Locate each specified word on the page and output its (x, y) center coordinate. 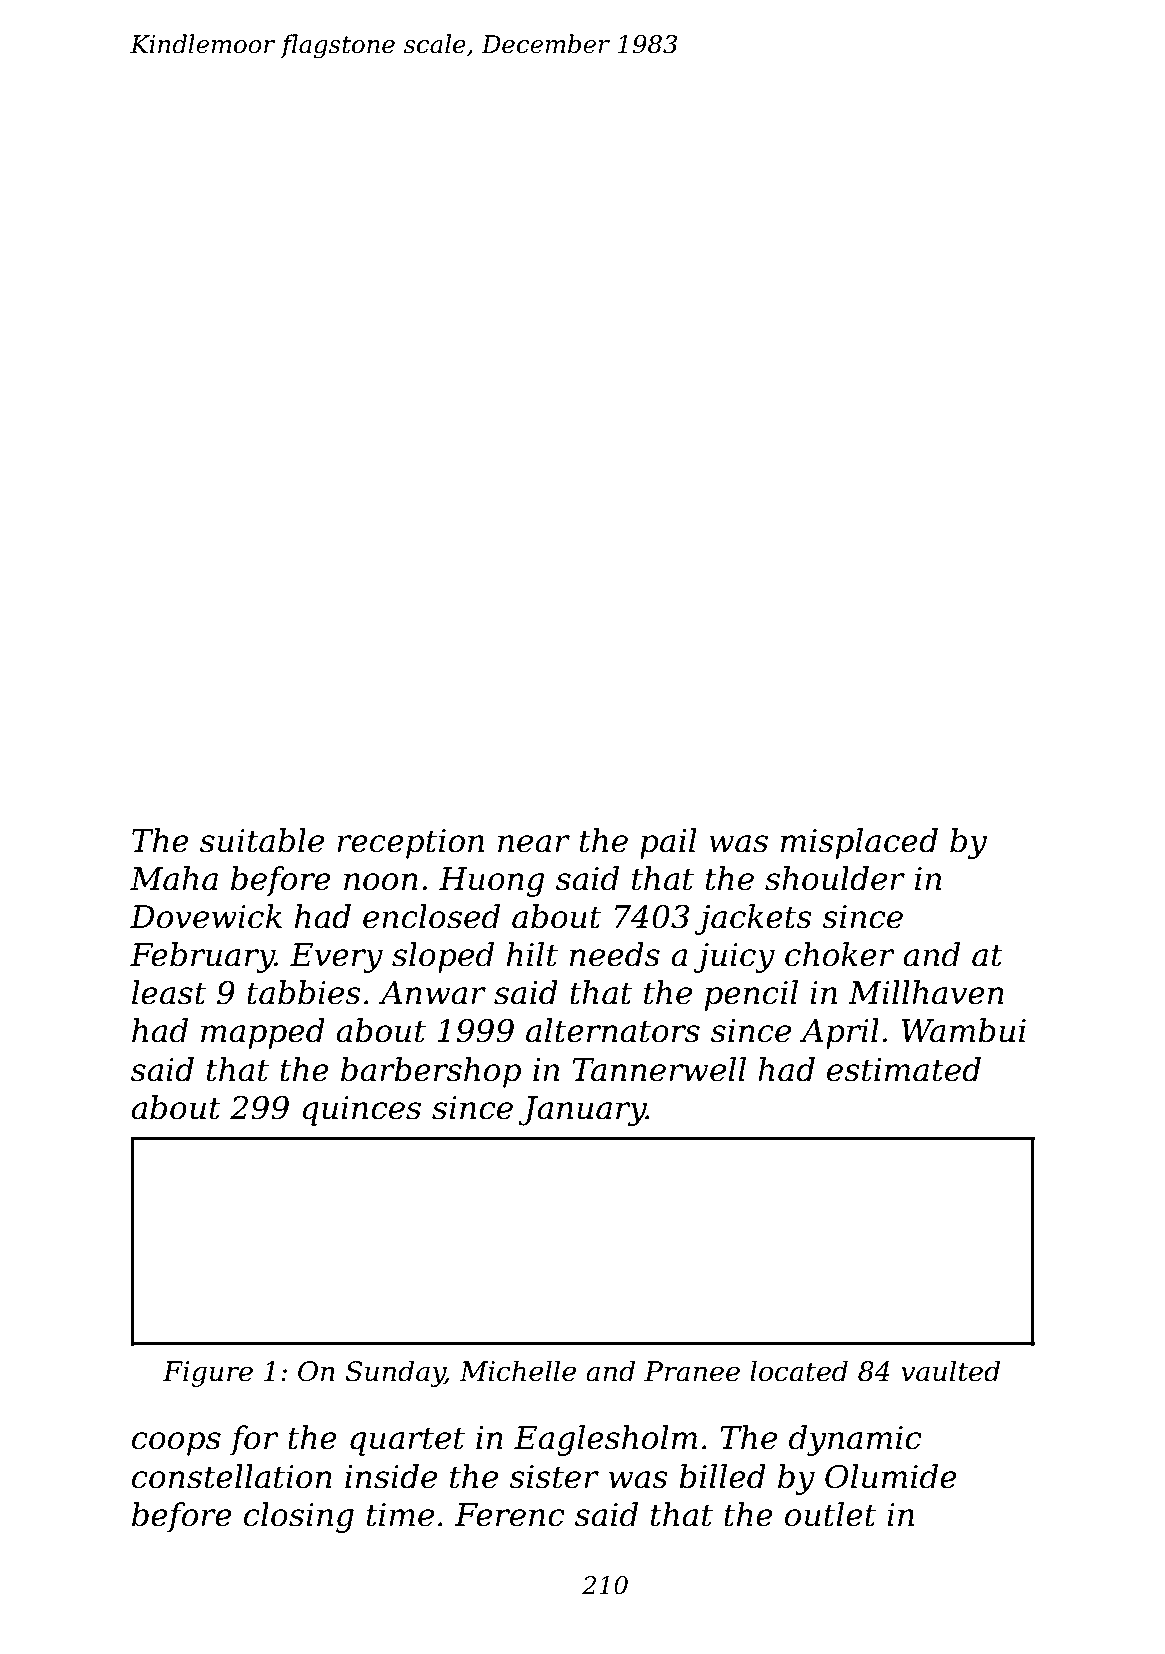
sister (554, 1477)
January (582, 1111)
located (799, 1371)
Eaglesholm (605, 1440)
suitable (262, 840)
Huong (492, 882)
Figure (208, 1374)
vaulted (950, 1371)
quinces (361, 1111)
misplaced (859, 843)
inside (391, 1476)
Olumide (891, 1476)
